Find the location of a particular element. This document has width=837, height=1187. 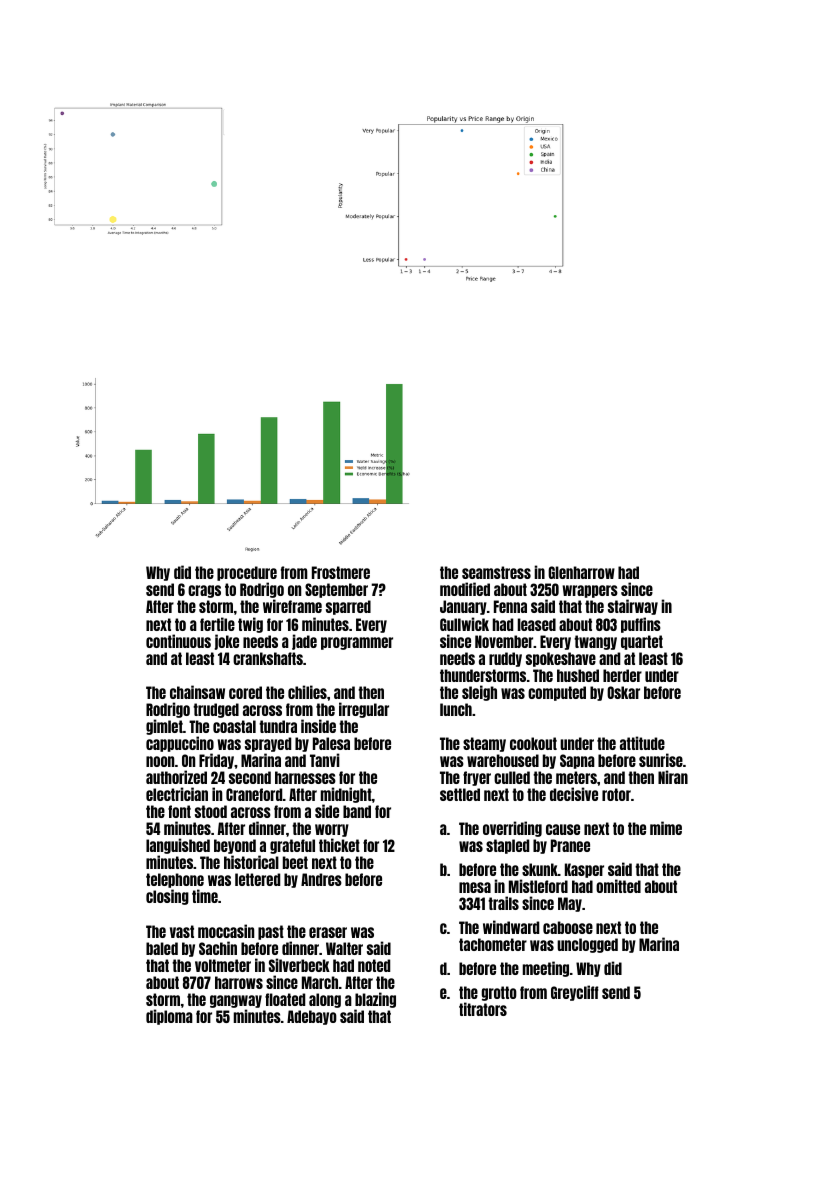

titrators is located at coordinates (483, 1009).
